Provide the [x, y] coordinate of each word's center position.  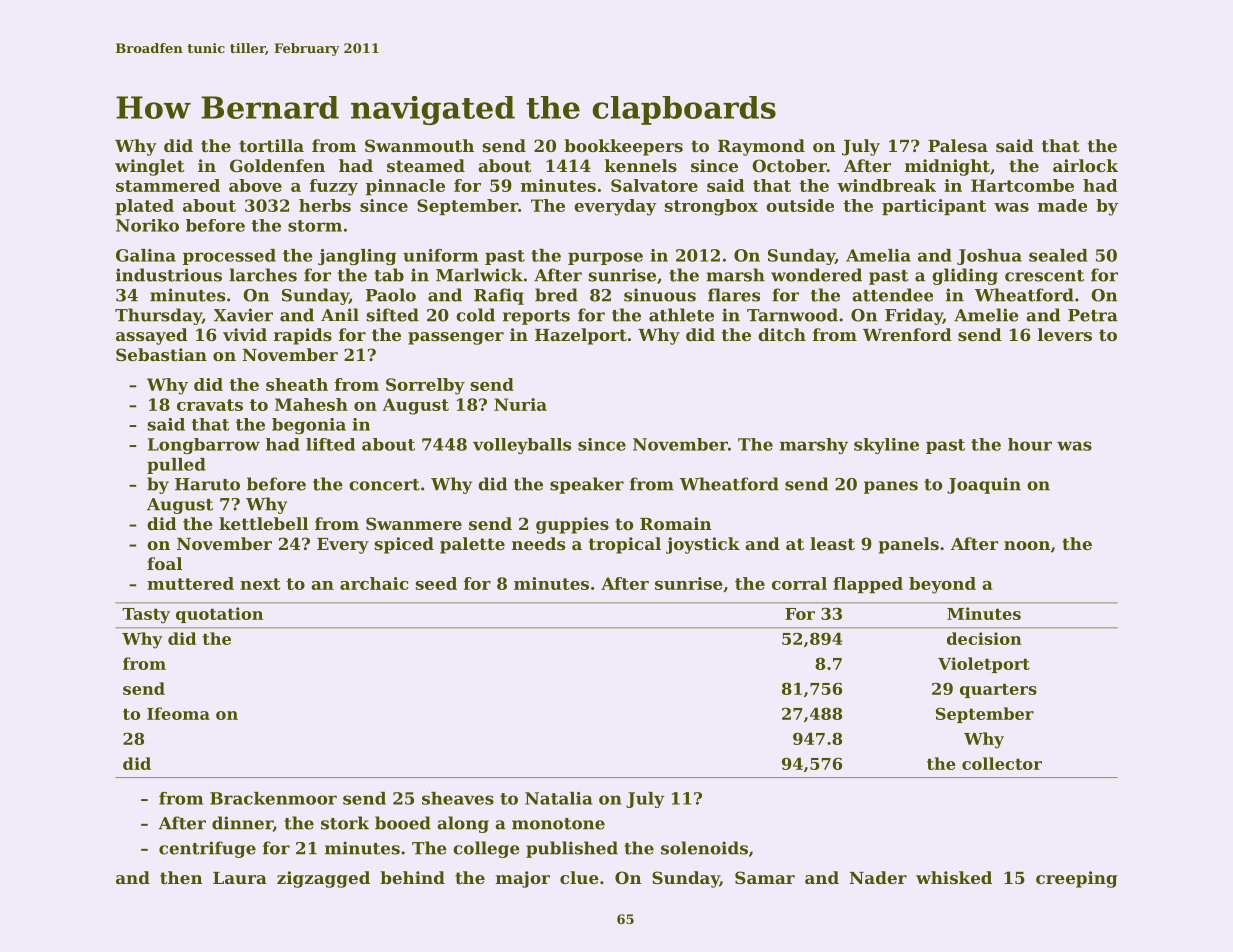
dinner [242, 823]
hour [1030, 444]
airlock [1085, 165]
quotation [219, 615]
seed [436, 583]
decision [984, 638]
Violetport [984, 665]
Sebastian [161, 354]
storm [315, 226]
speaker [587, 485]
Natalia [558, 798]
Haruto [207, 484]
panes [891, 487]
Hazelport [581, 336]
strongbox [711, 207]
